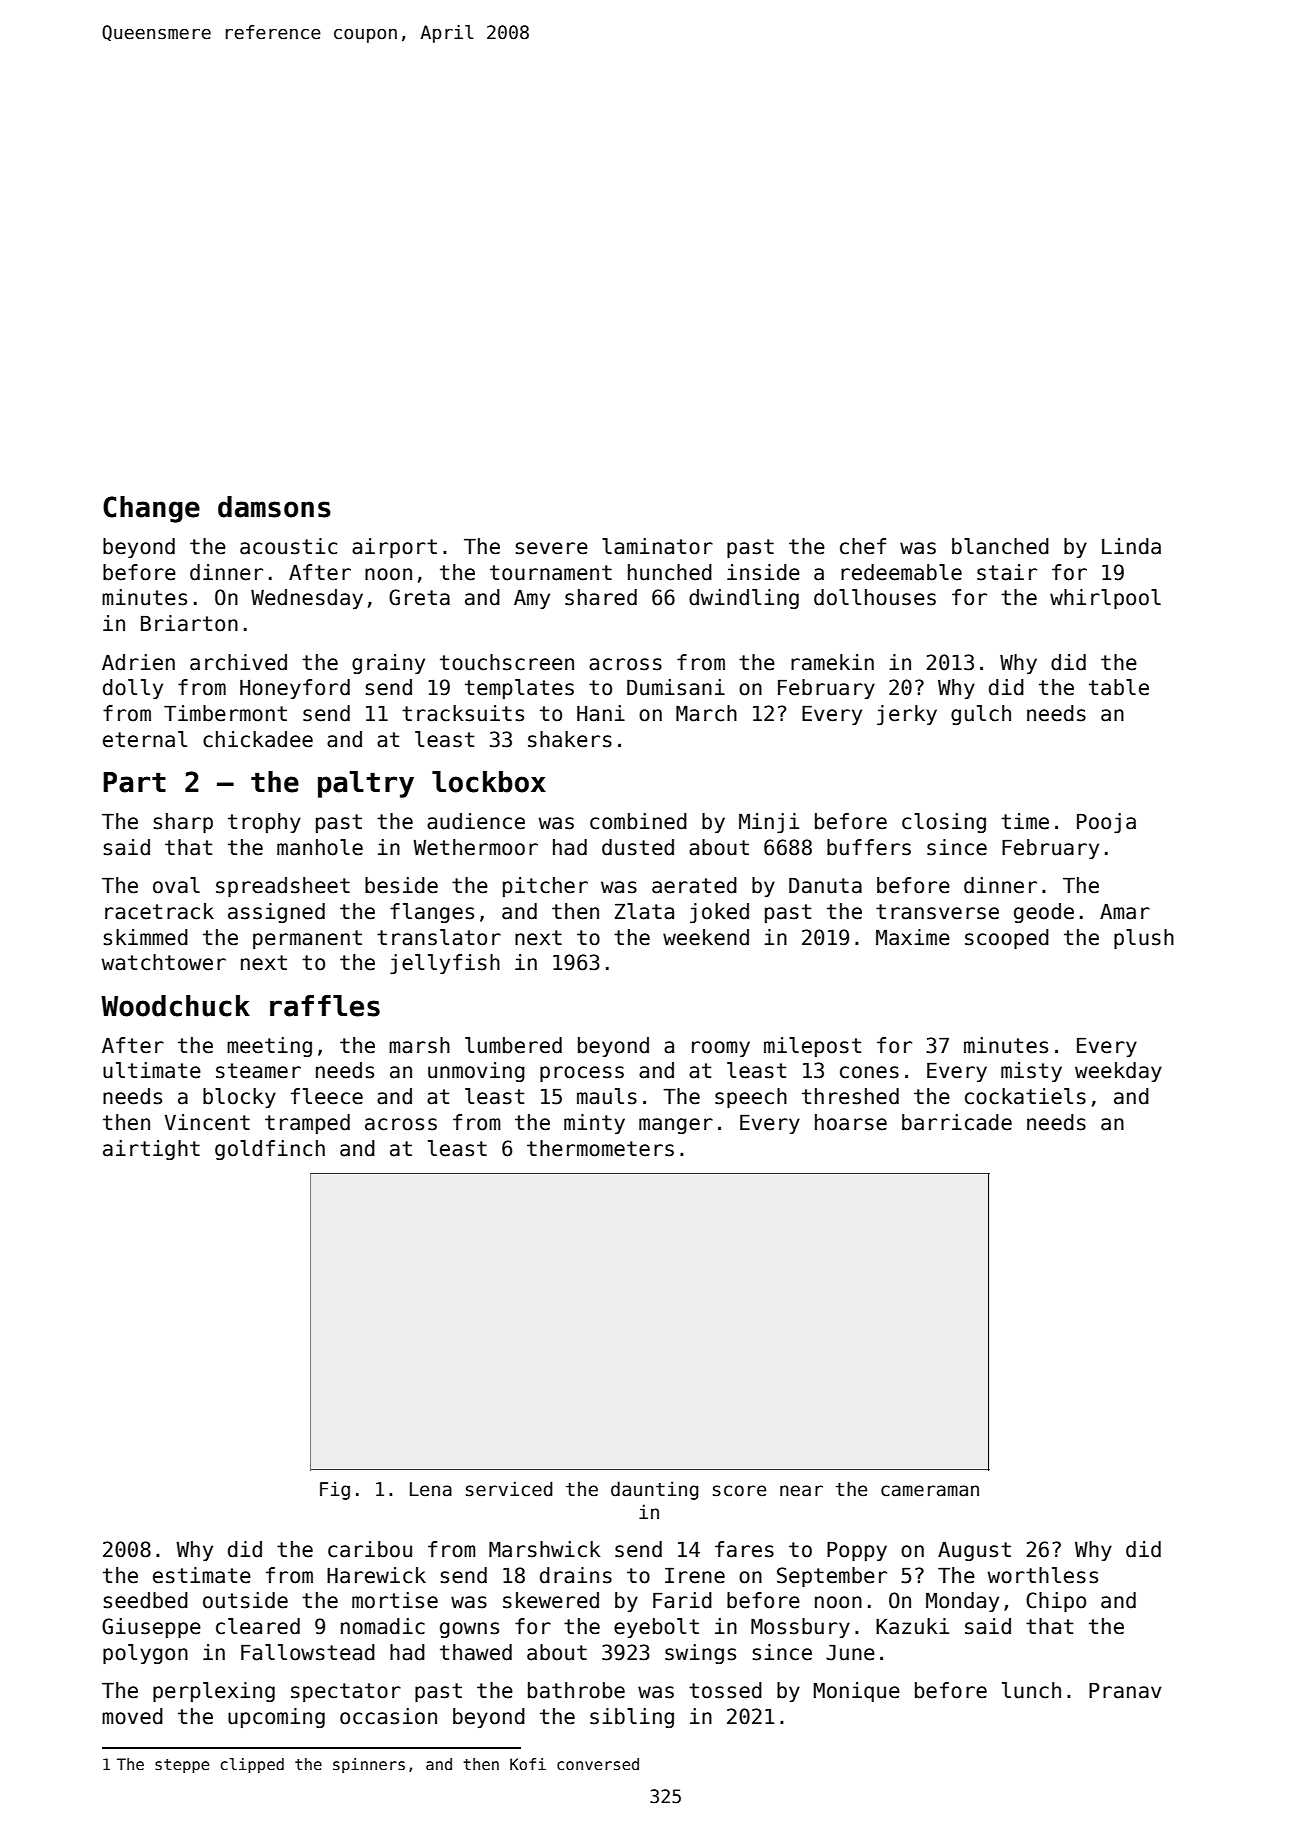 The height and width of the page is (1836, 1299). What do you see at coordinates (1025, 1096) in the page?
I see `cockatiels` at bounding box center [1025, 1096].
